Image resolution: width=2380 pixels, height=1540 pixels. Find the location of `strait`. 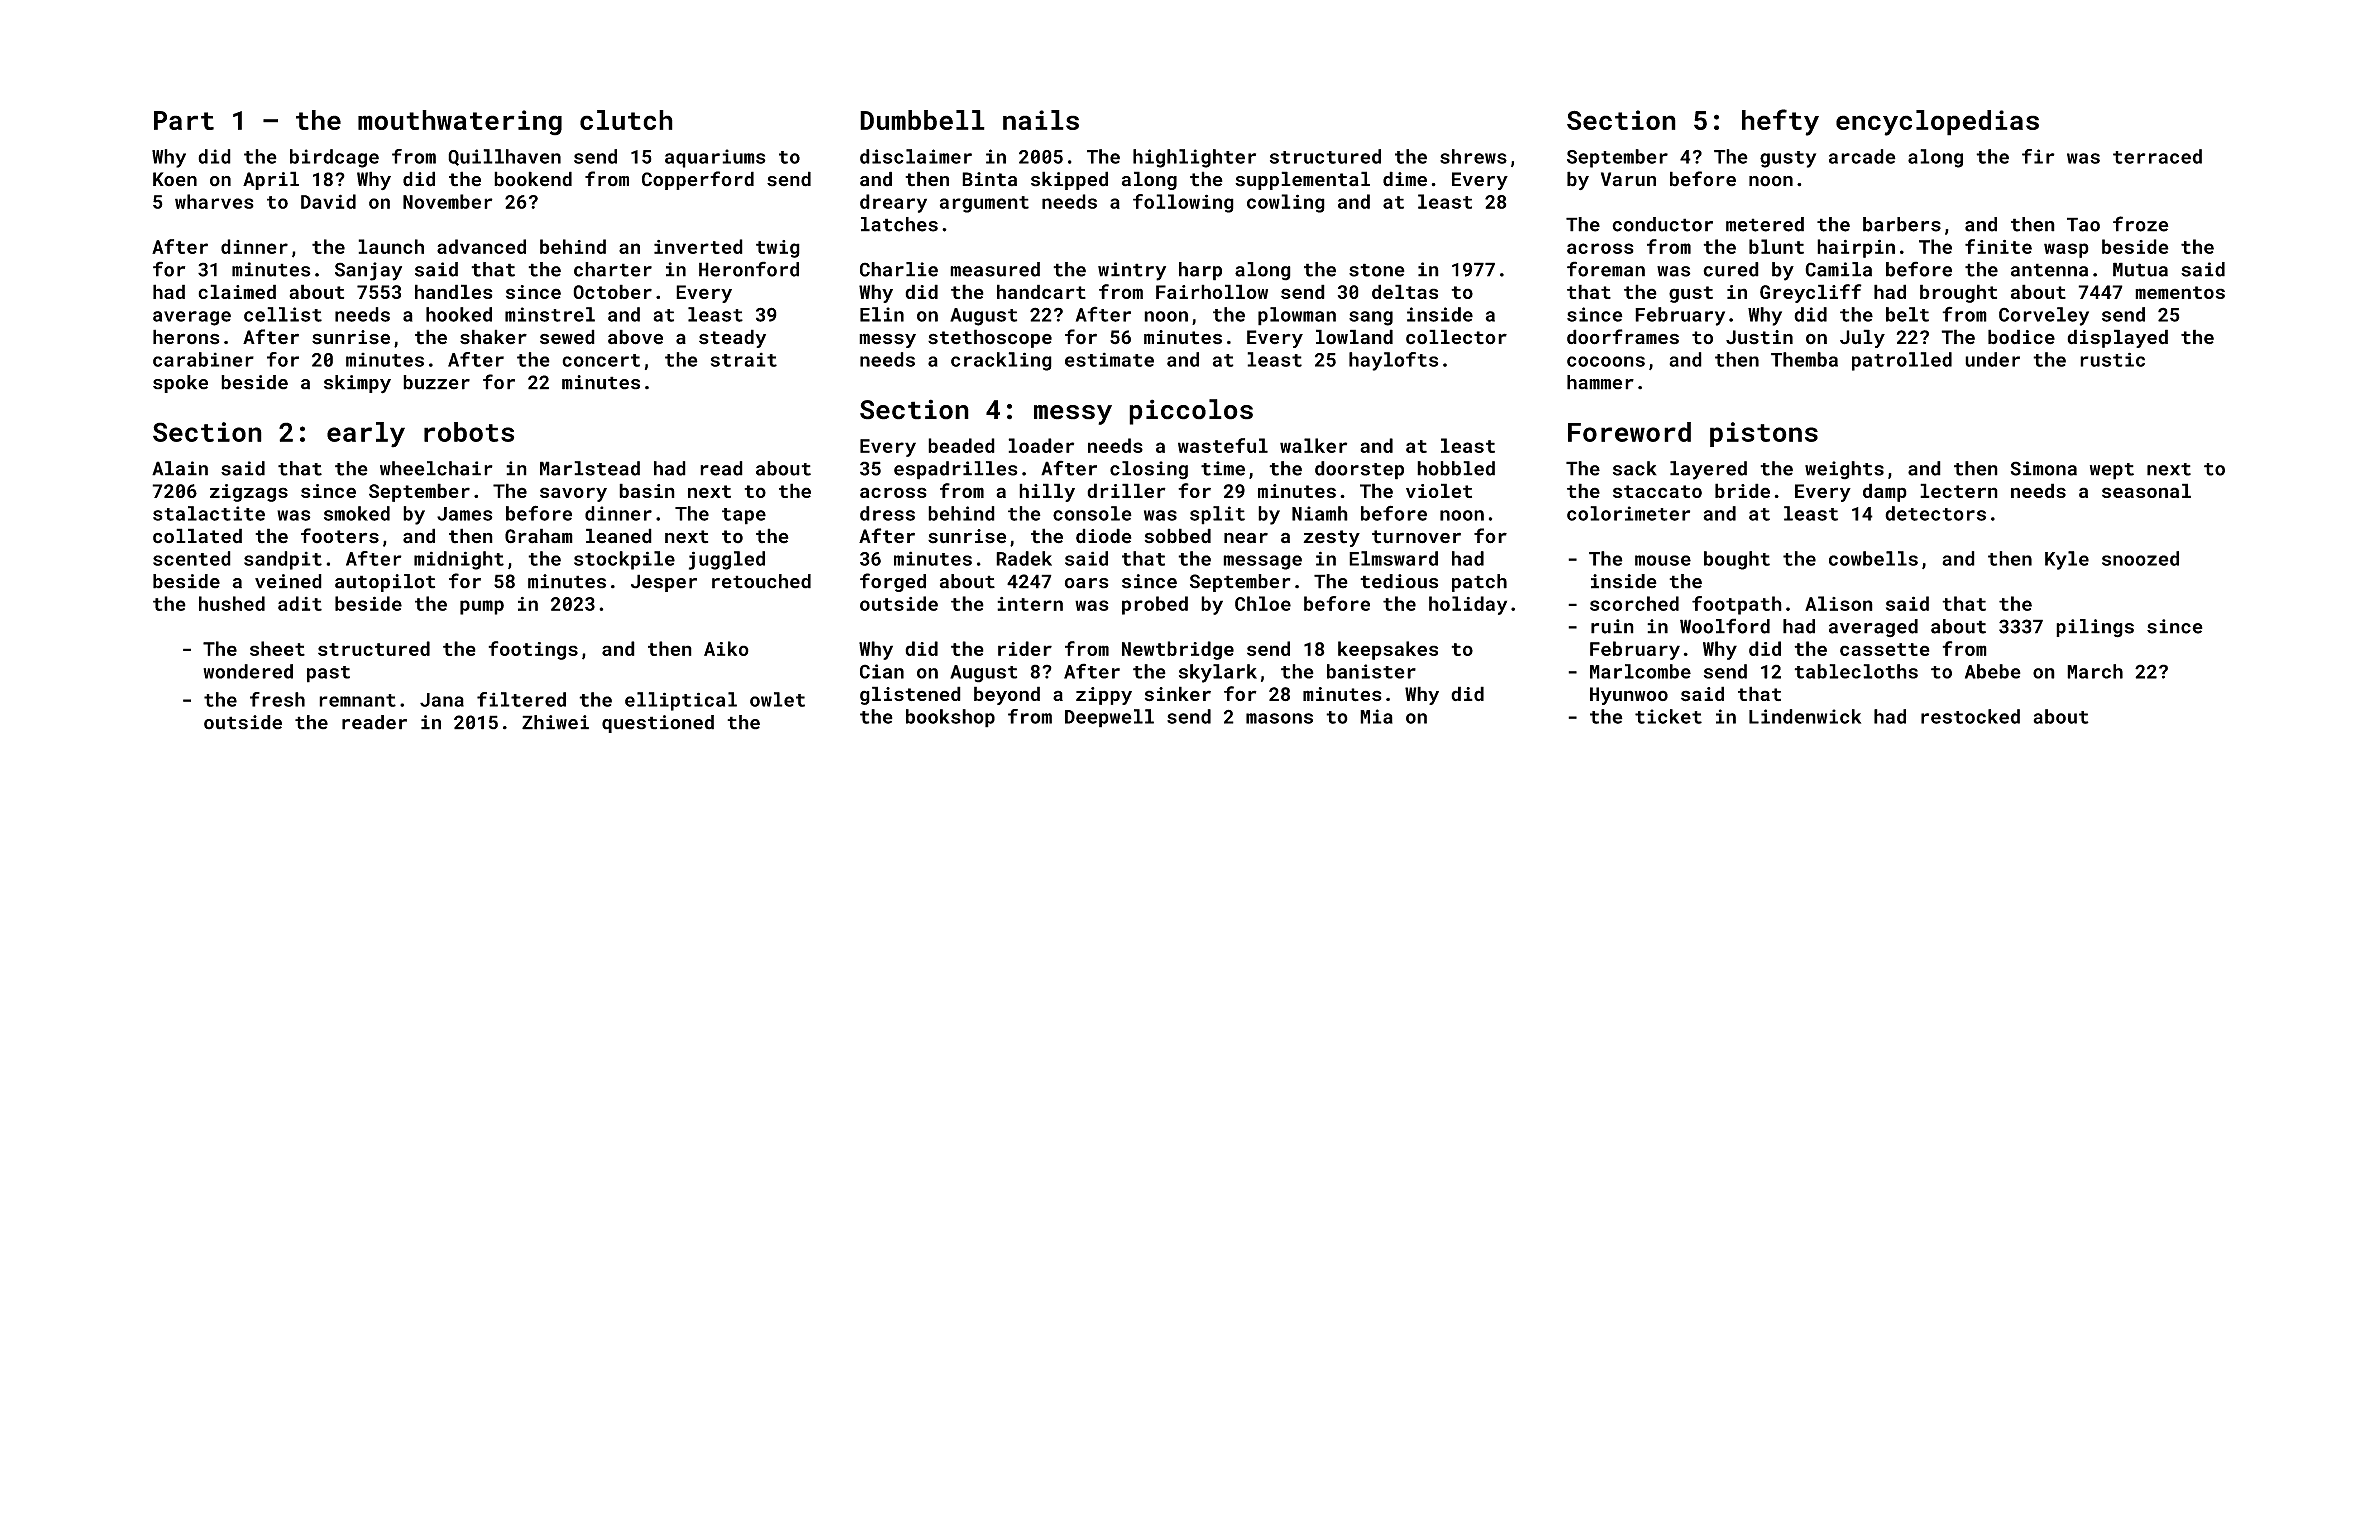

strait is located at coordinates (744, 359).
